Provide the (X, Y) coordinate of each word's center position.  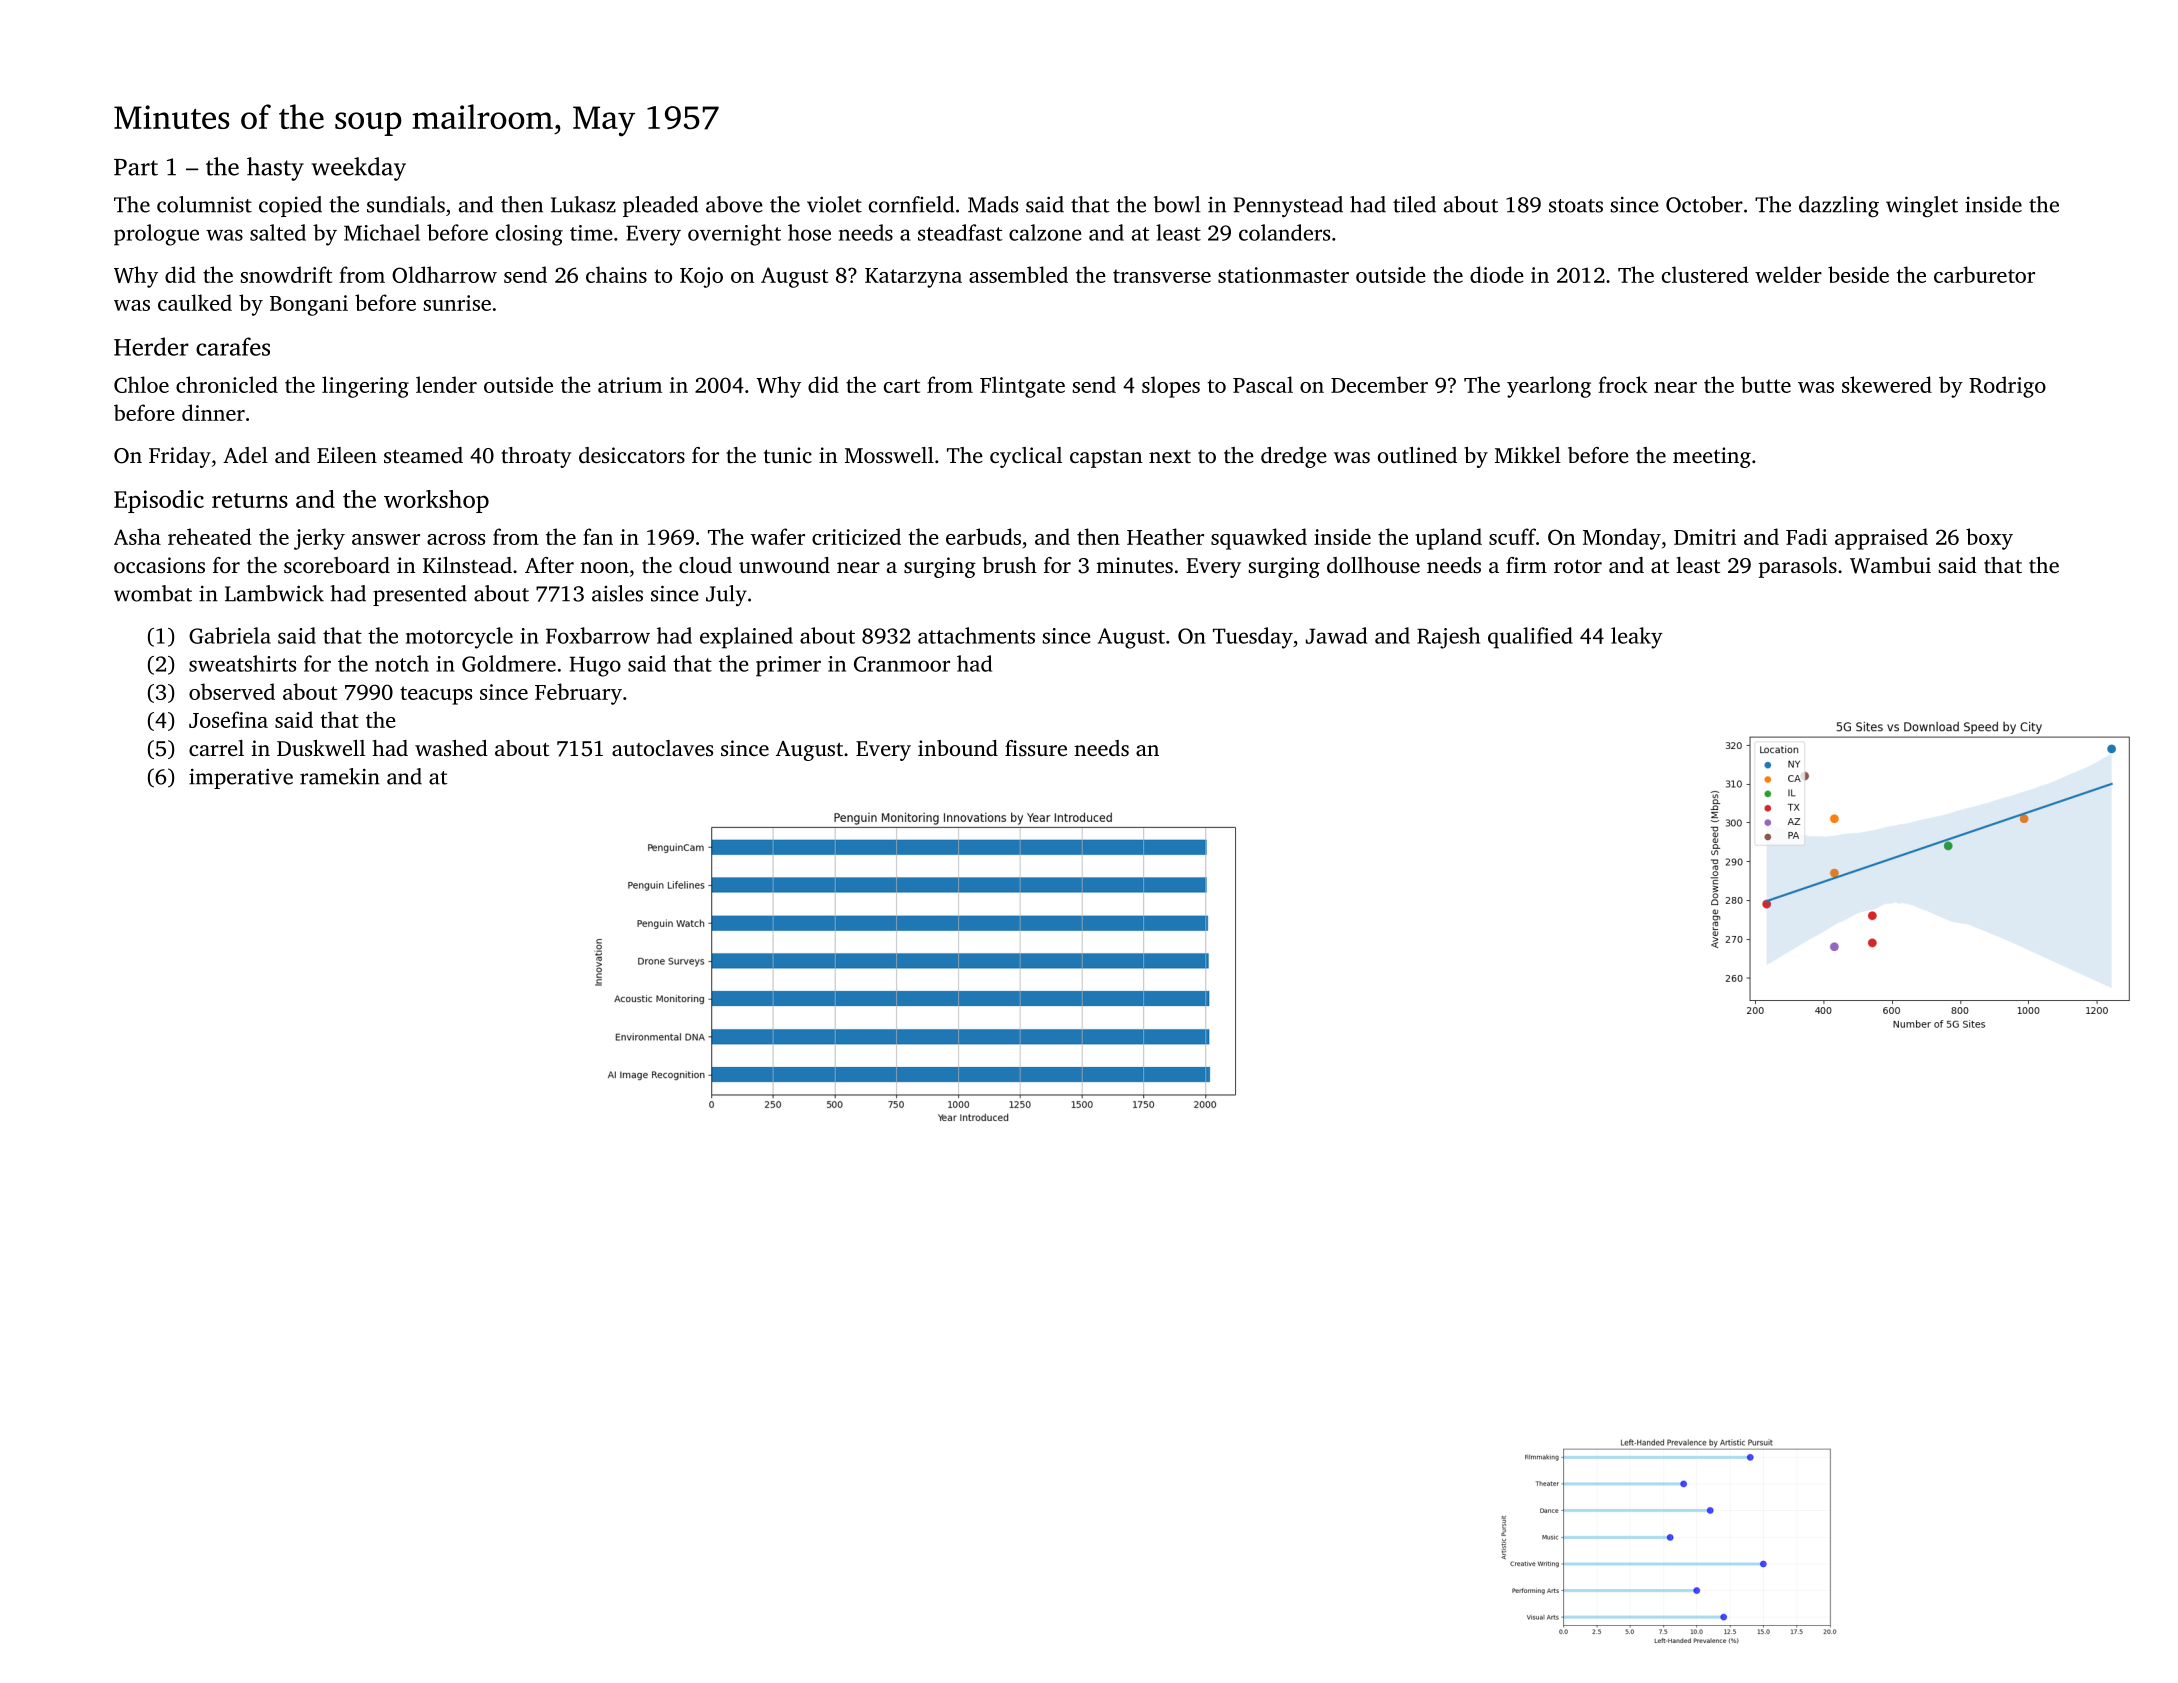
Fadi (1806, 536)
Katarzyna (913, 278)
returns (250, 500)
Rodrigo (2007, 387)
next (1170, 456)
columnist (204, 204)
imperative (241, 778)
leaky (1637, 638)
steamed (423, 455)
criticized (856, 536)
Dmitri (1705, 537)
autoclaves (662, 748)
